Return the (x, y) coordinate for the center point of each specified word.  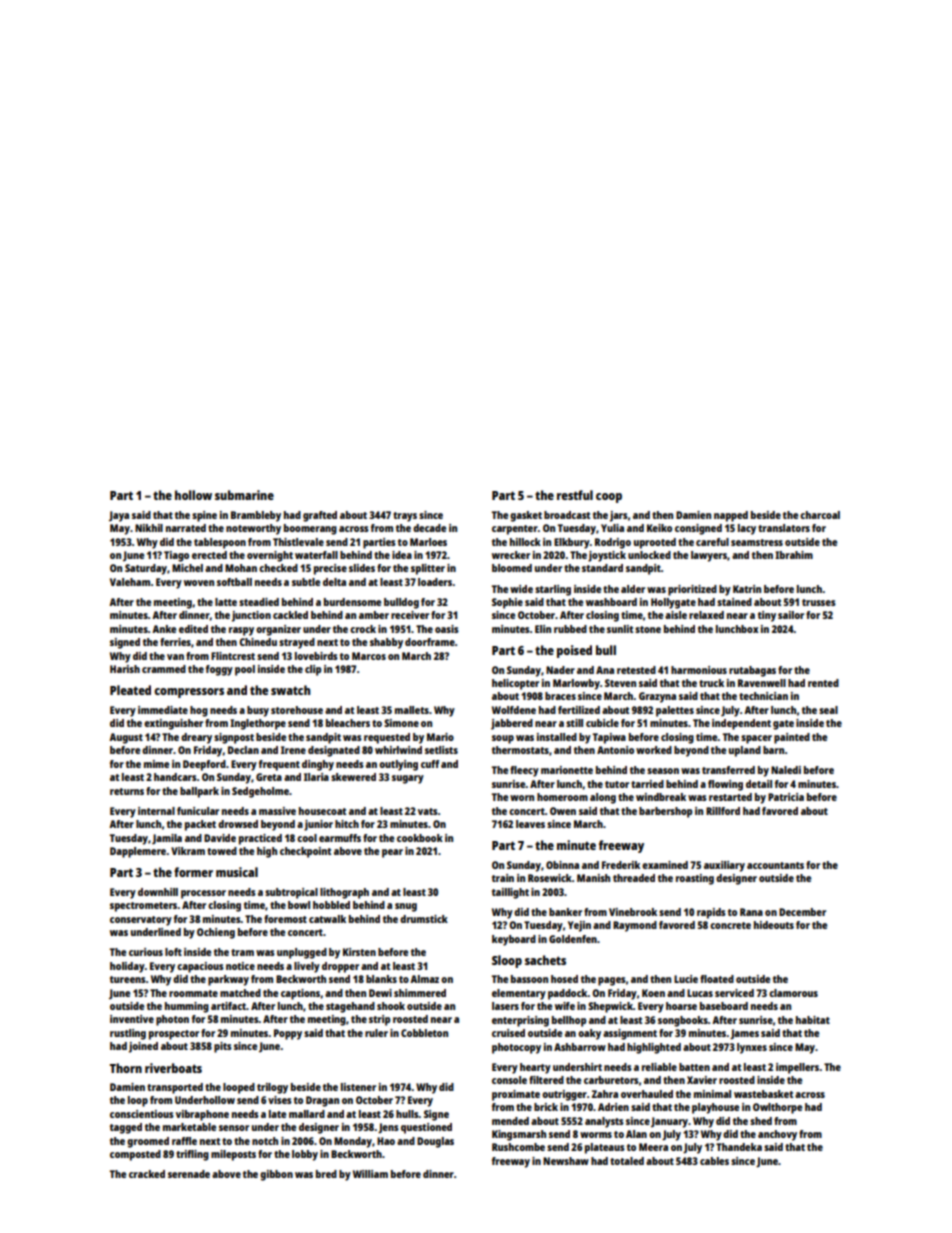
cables (714, 1161)
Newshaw (566, 1161)
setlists (441, 750)
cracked (147, 1174)
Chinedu (258, 642)
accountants (775, 865)
